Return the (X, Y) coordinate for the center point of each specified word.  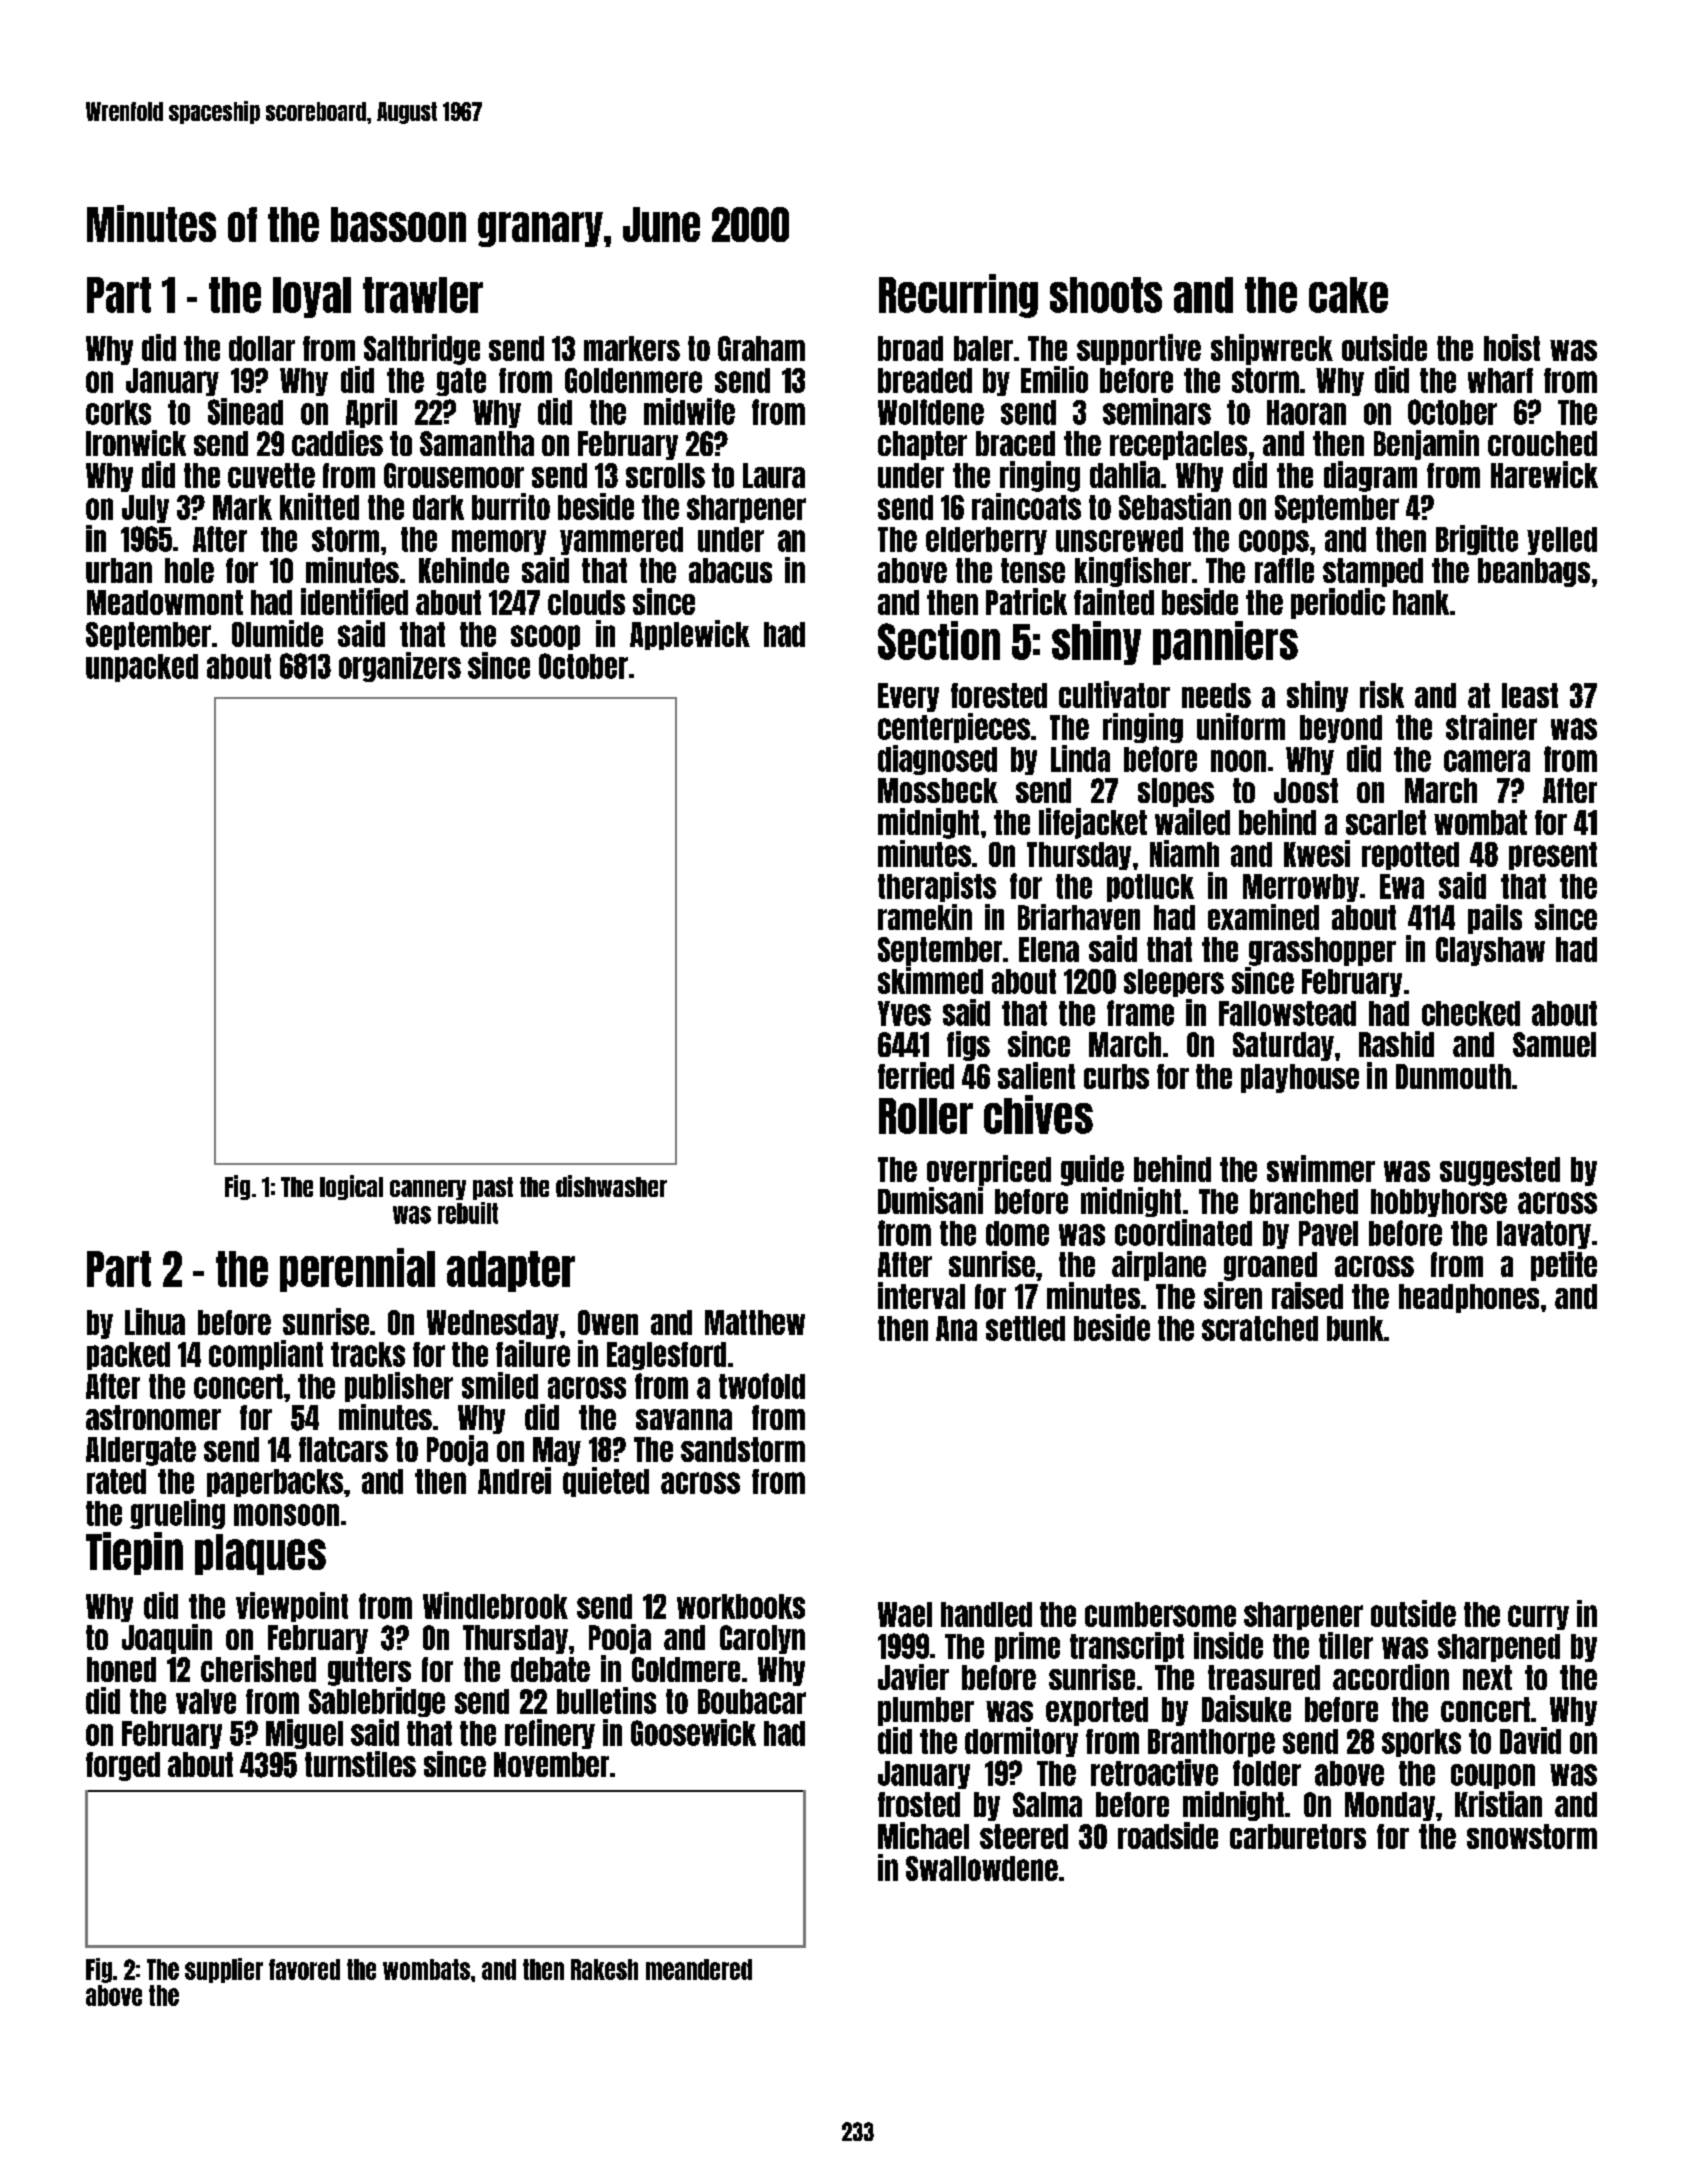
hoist (1512, 347)
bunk (1355, 1328)
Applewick (690, 635)
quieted (606, 1482)
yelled (1562, 541)
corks (118, 412)
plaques (260, 1554)
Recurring (958, 296)
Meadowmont (165, 602)
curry (1538, 1617)
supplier (224, 1970)
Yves (904, 1013)
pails (1495, 919)
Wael (905, 1614)
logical (351, 1187)
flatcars (343, 1449)
